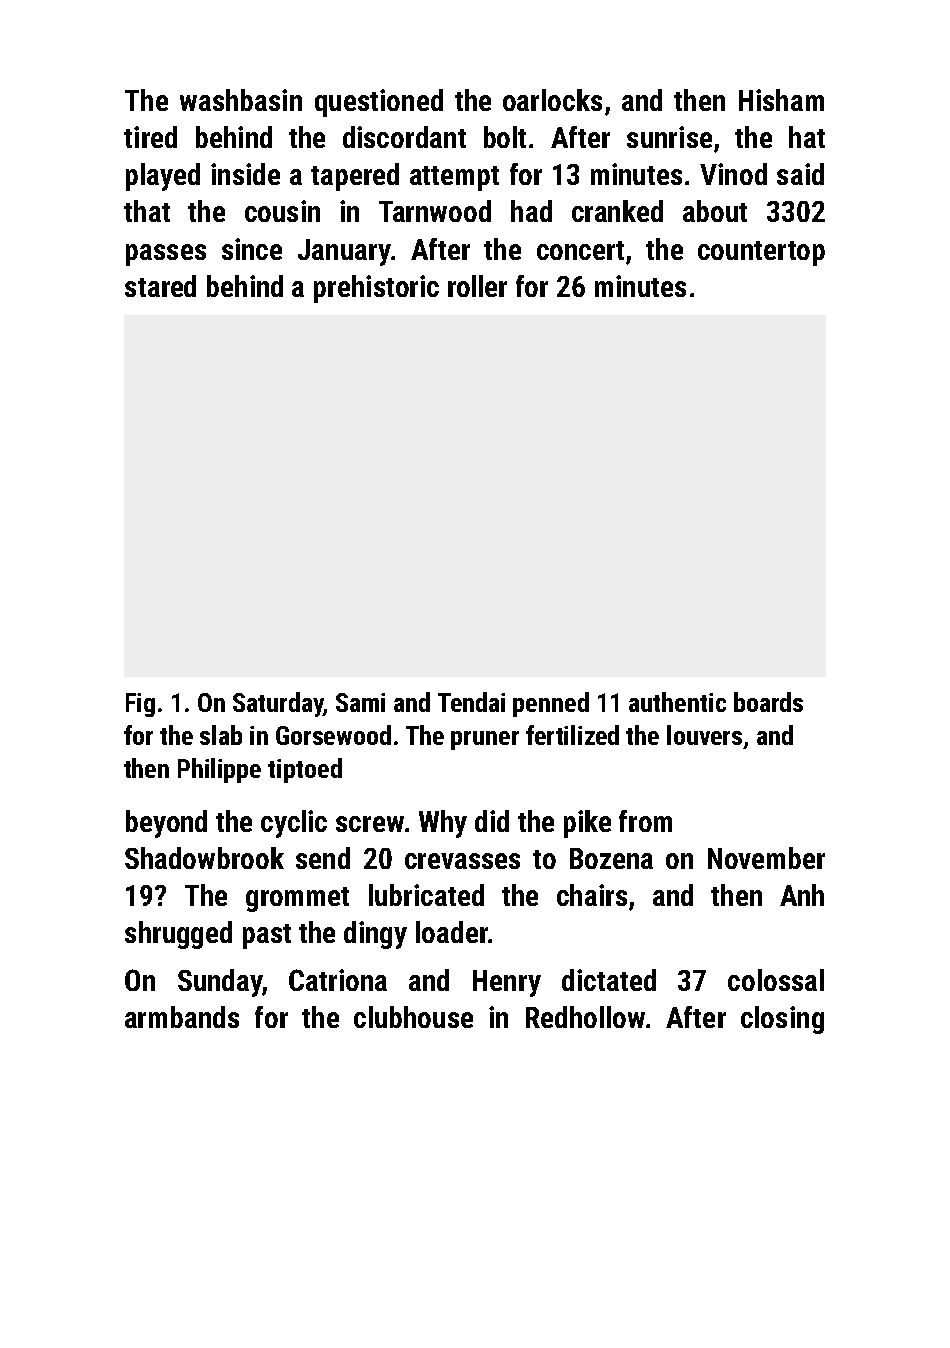  Describe the element at coordinates (761, 253) in the document. I see `countertop` at that location.
